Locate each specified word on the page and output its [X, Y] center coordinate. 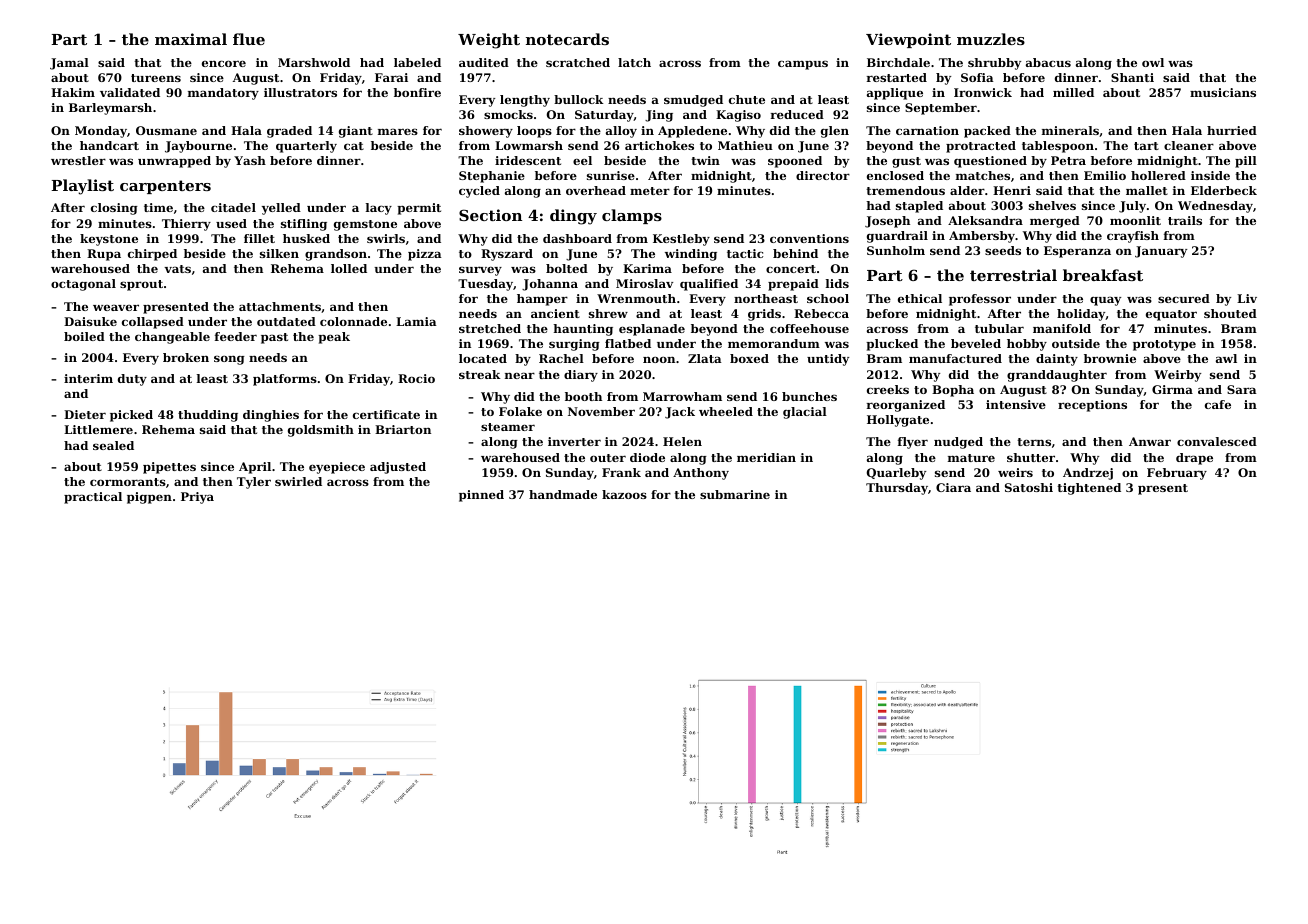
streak [480, 374]
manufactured [955, 358]
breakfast [1103, 275]
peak [334, 338]
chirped [152, 255]
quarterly [306, 147]
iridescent [528, 160]
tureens [156, 78]
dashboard [577, 238]
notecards [567, 39]
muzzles [991, 39]
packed [987, 132]
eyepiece [337, 468]
